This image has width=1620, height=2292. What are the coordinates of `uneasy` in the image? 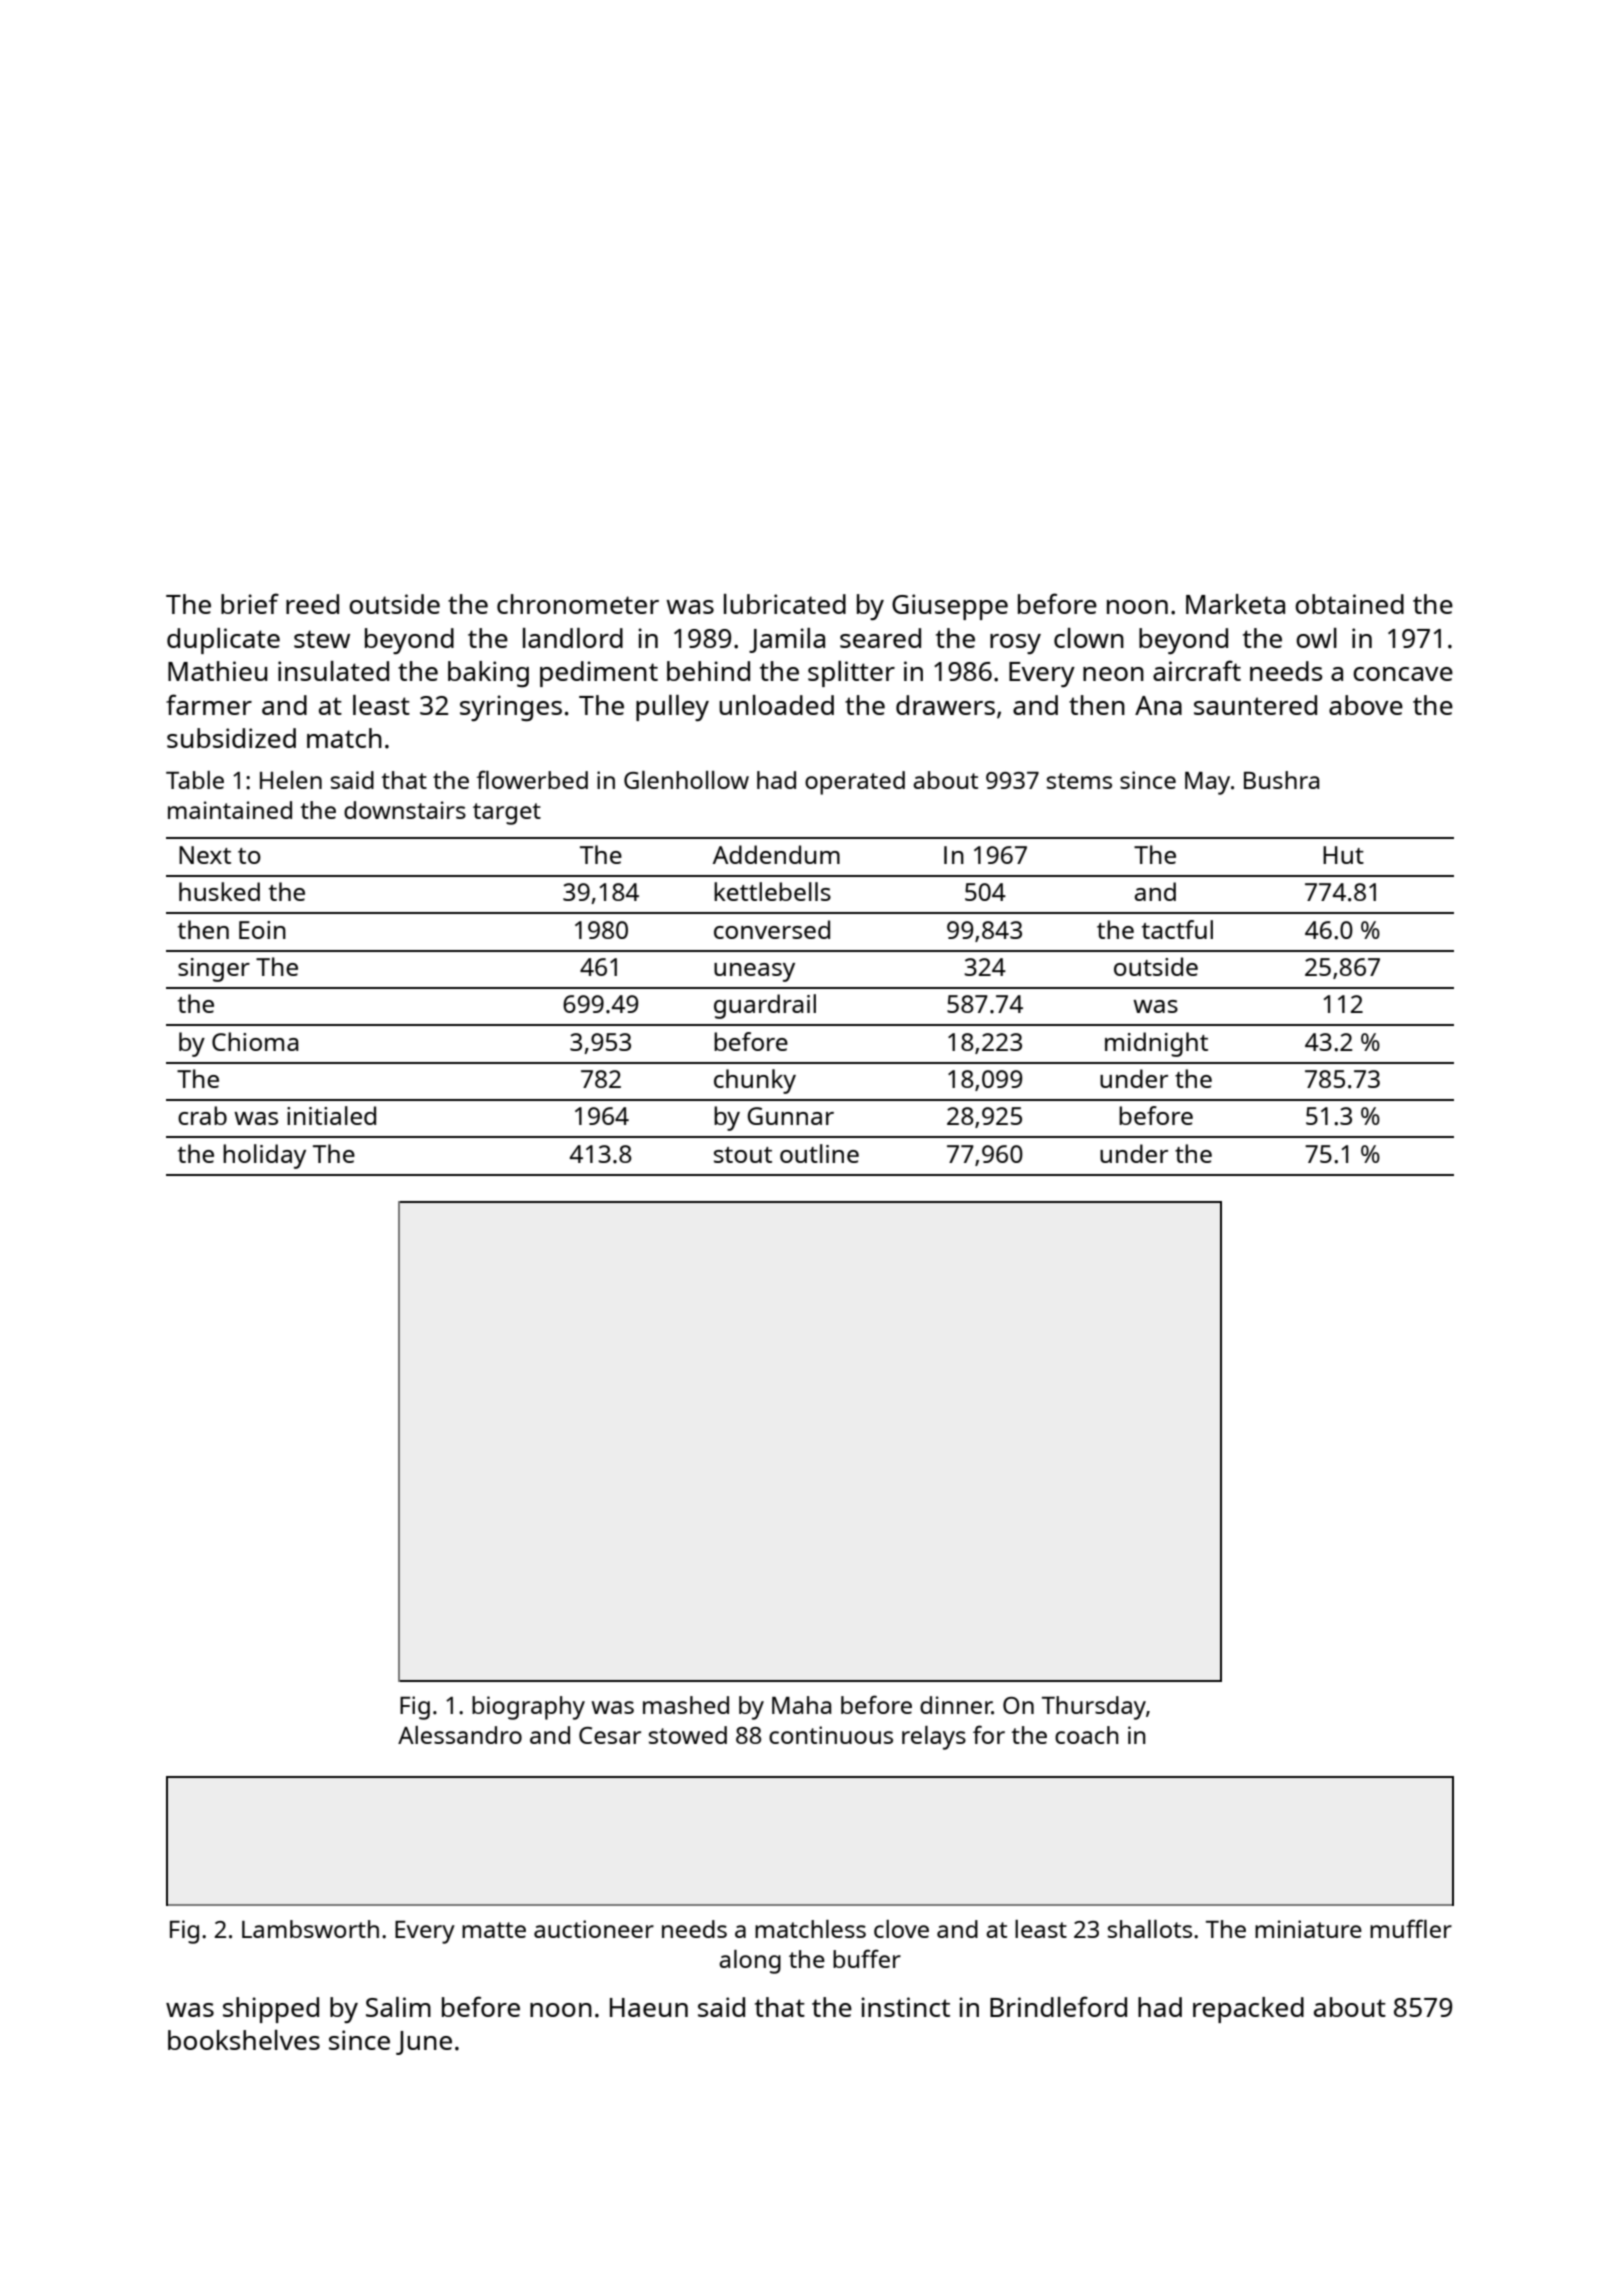 It's located at (754, 972).
